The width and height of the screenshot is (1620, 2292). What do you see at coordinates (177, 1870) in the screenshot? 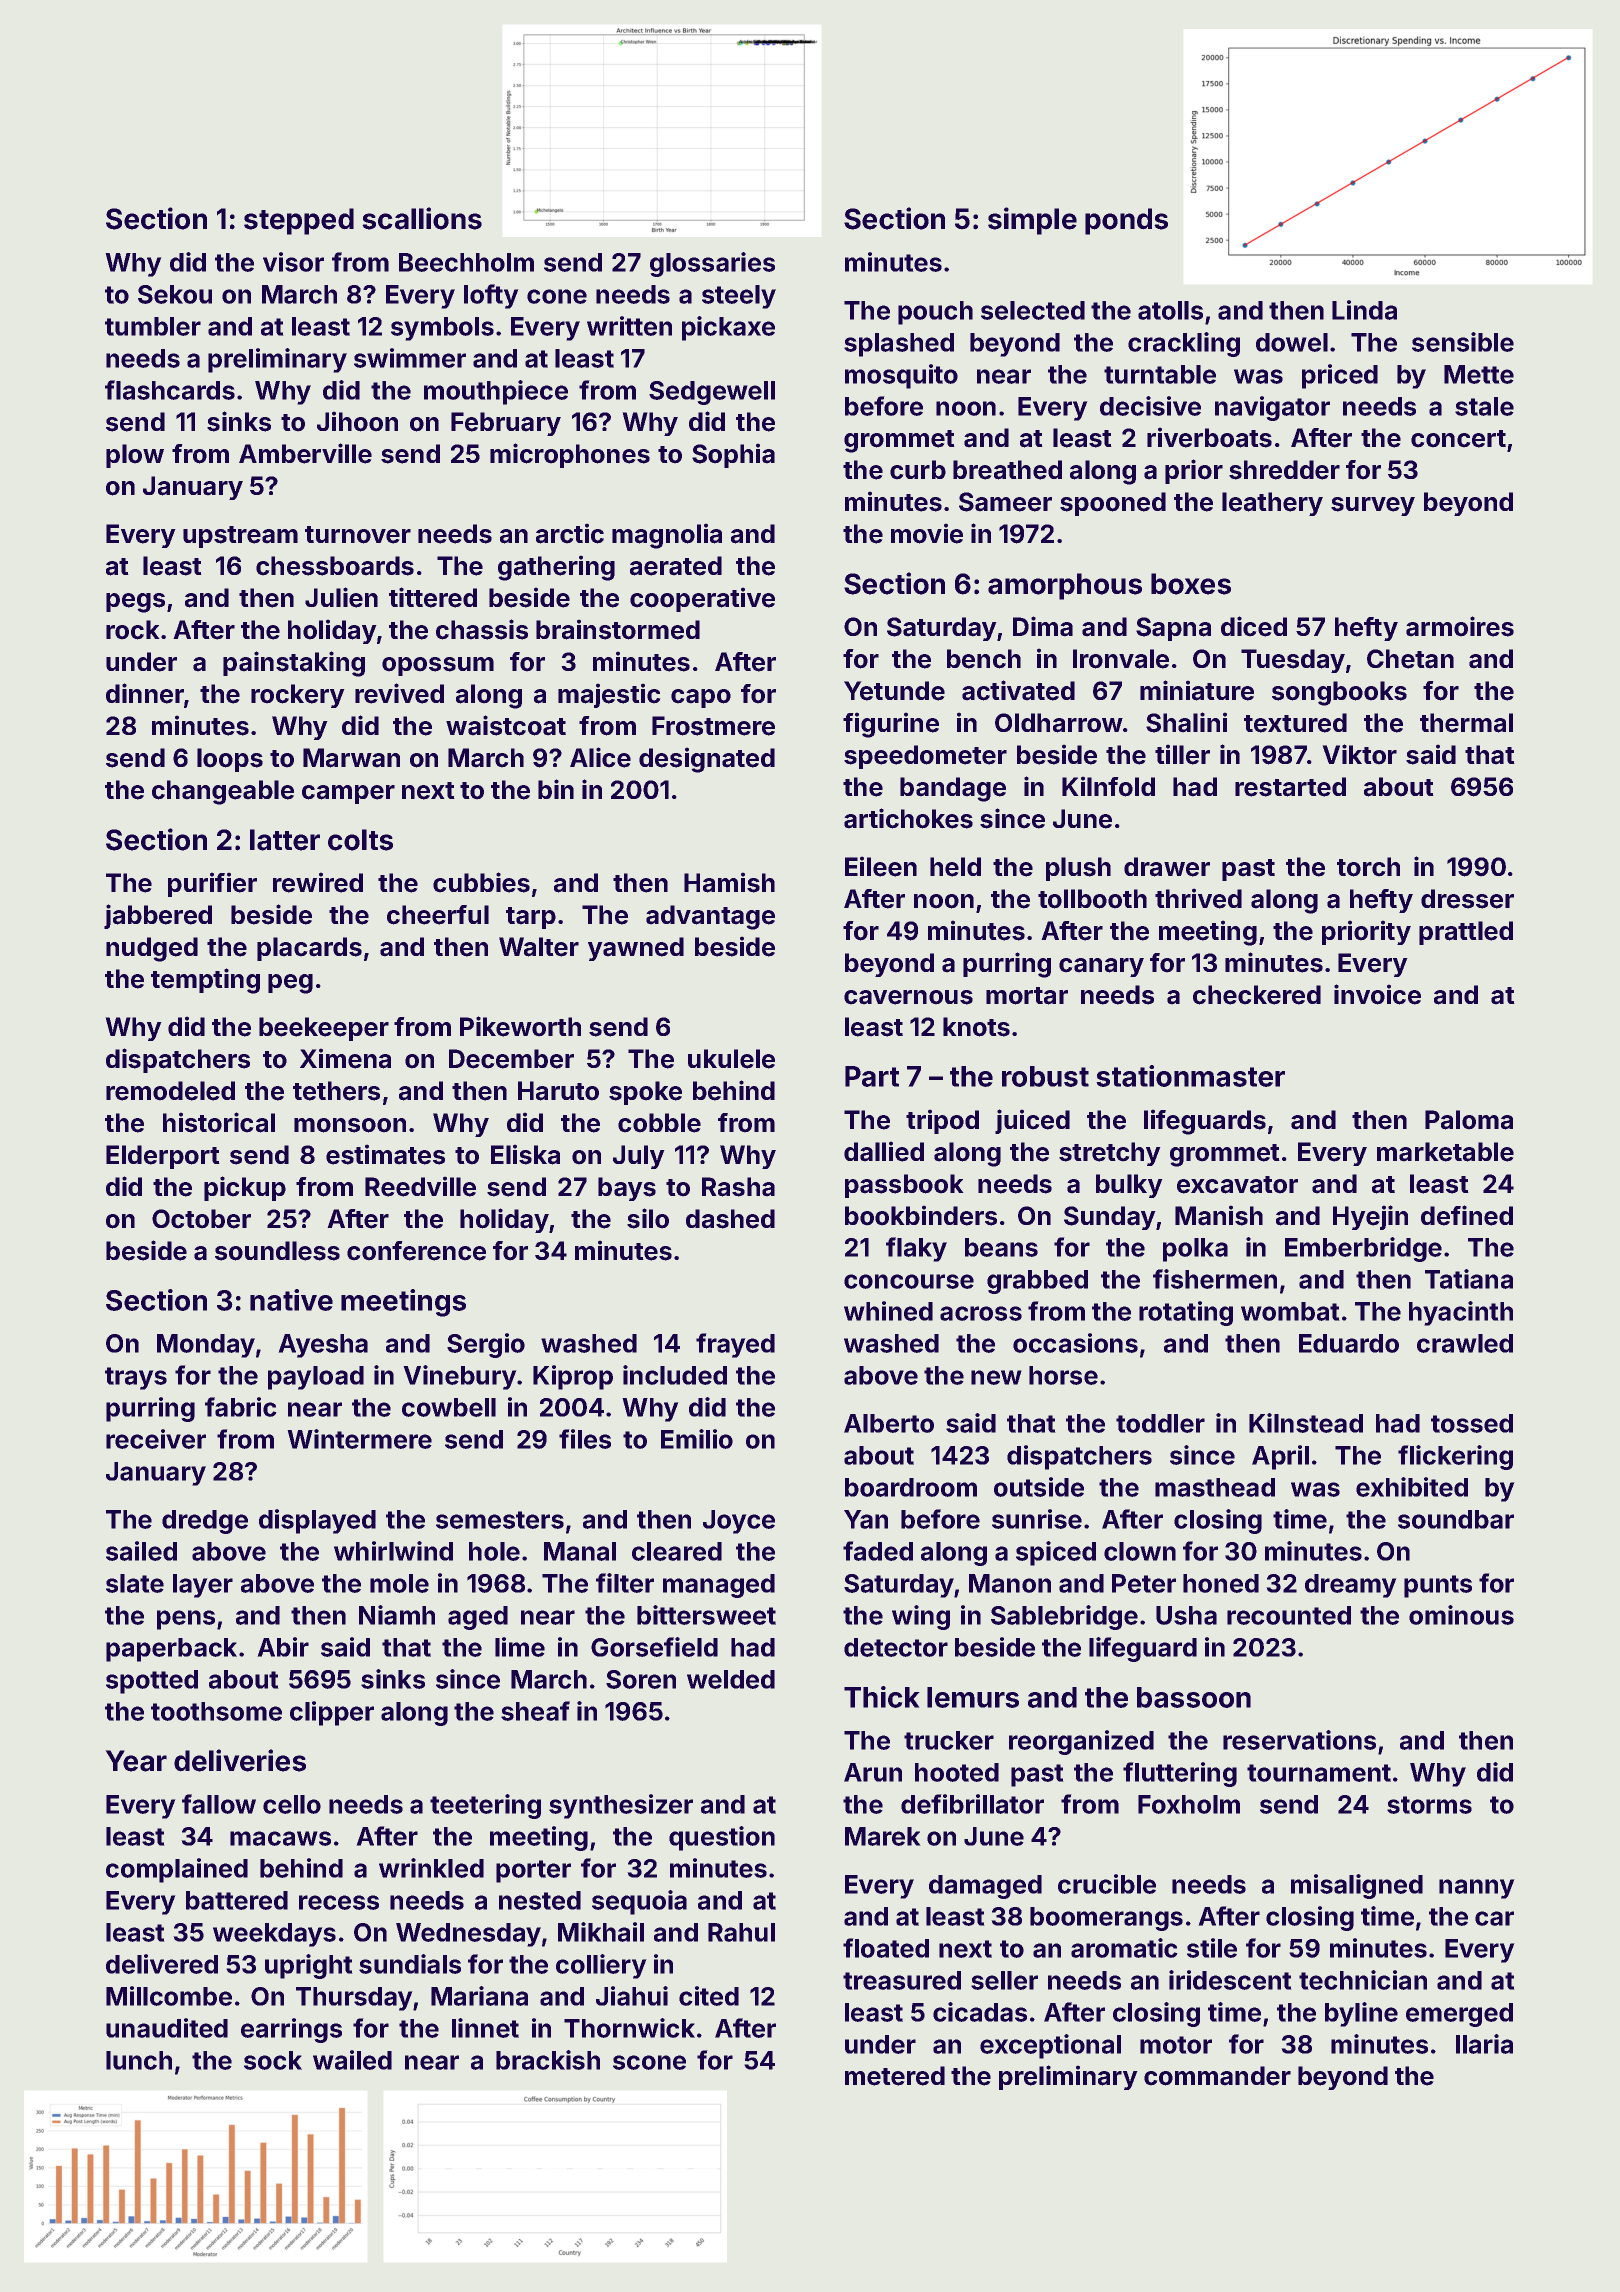
I see `complained` at bounding box center [177, 1870].
